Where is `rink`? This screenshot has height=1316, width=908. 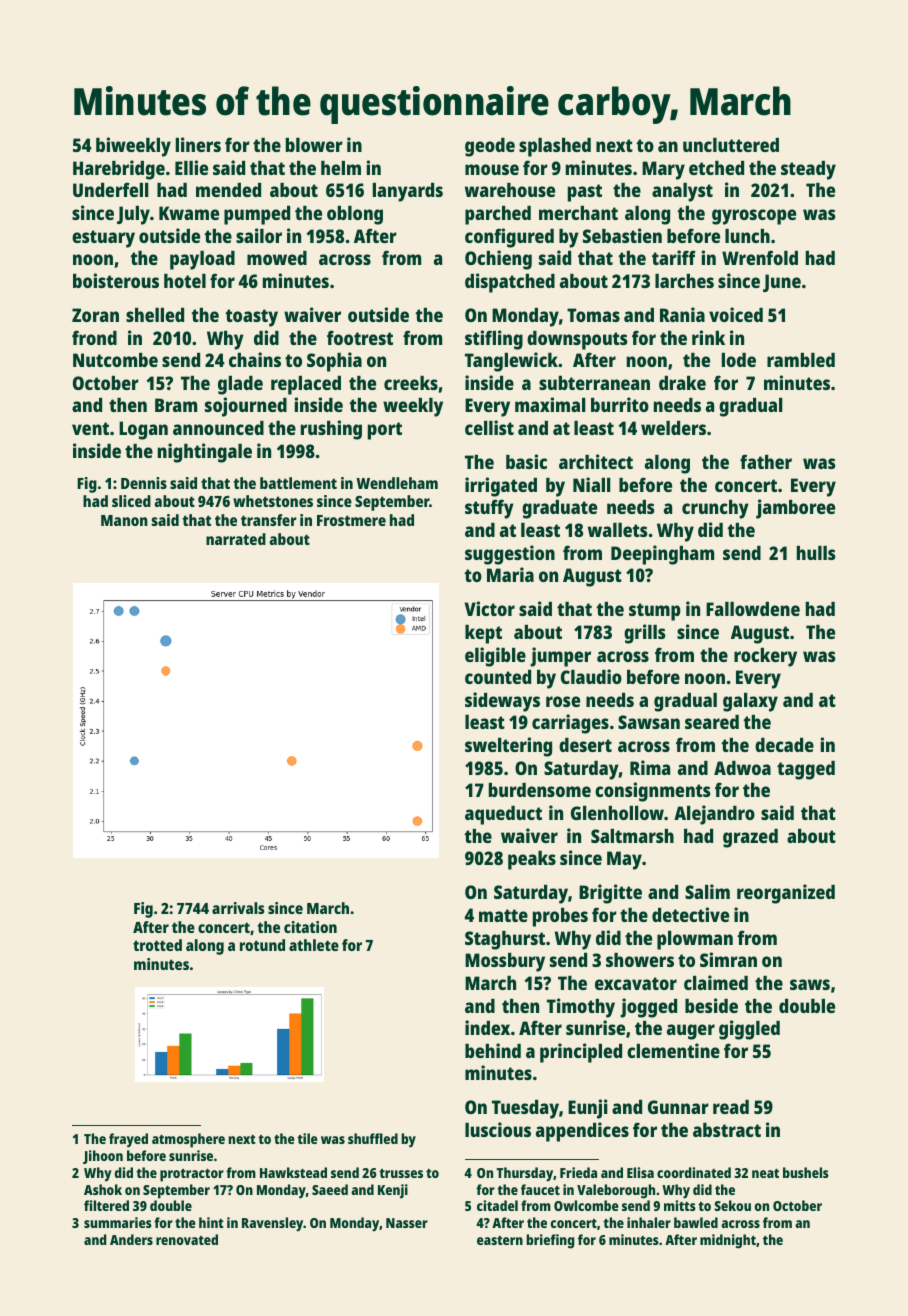
rink is located at coordinates (708, 337).
